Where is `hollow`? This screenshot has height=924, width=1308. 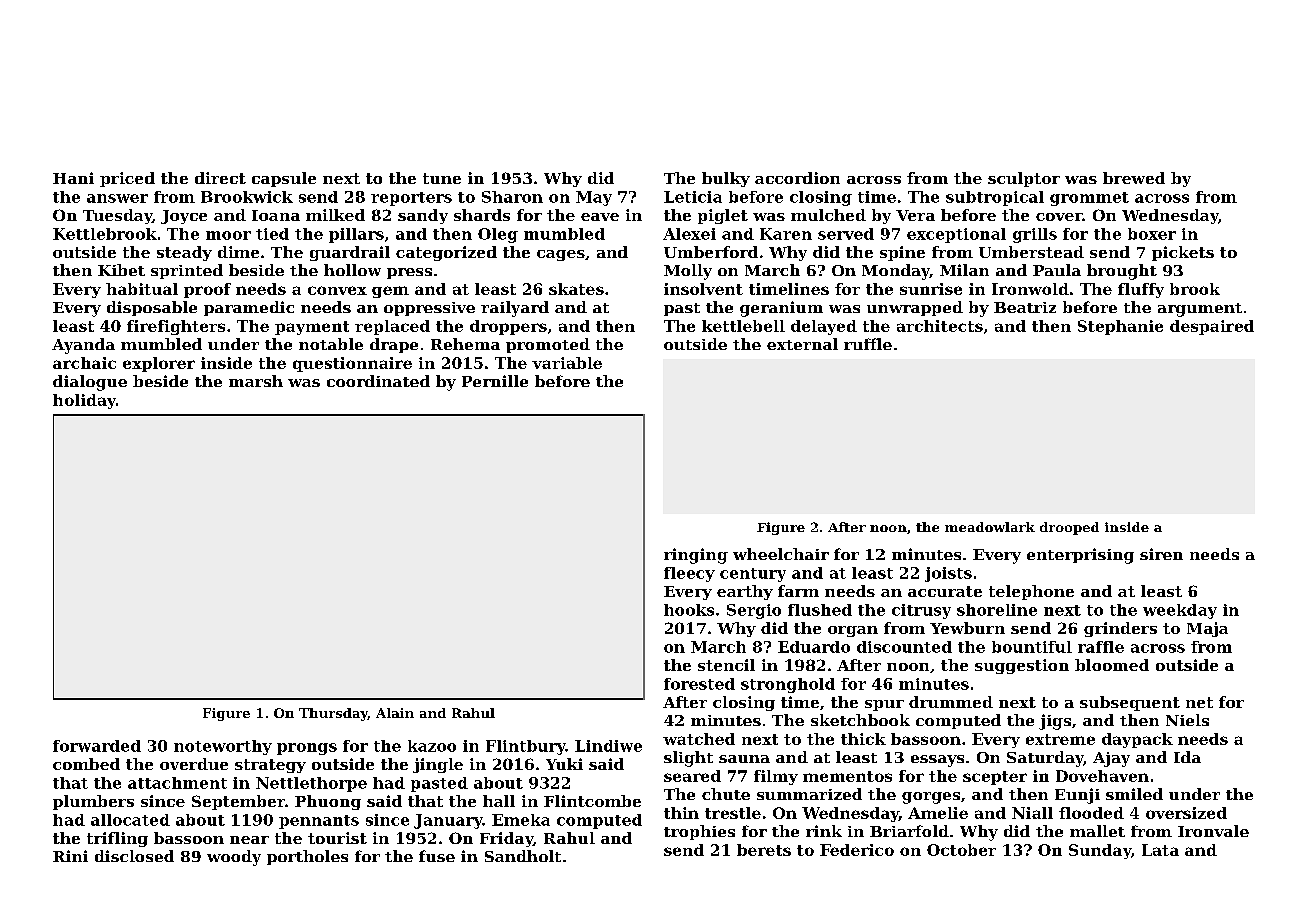
hollow is located at coordinates (352, 270).
